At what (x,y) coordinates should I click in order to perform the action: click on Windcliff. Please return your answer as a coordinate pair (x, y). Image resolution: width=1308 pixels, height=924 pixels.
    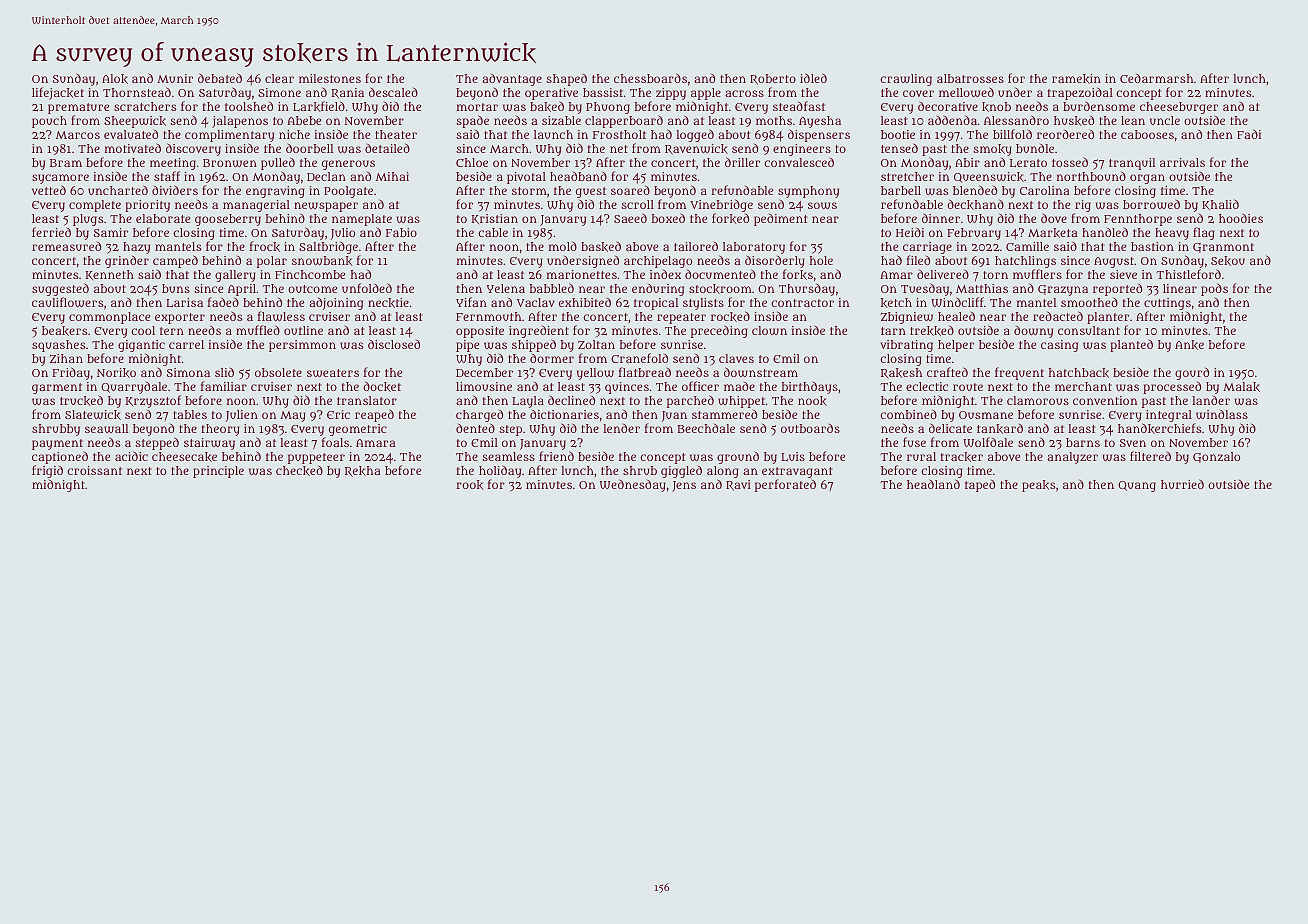
    Looking at the image, I should click on (957, 302).
